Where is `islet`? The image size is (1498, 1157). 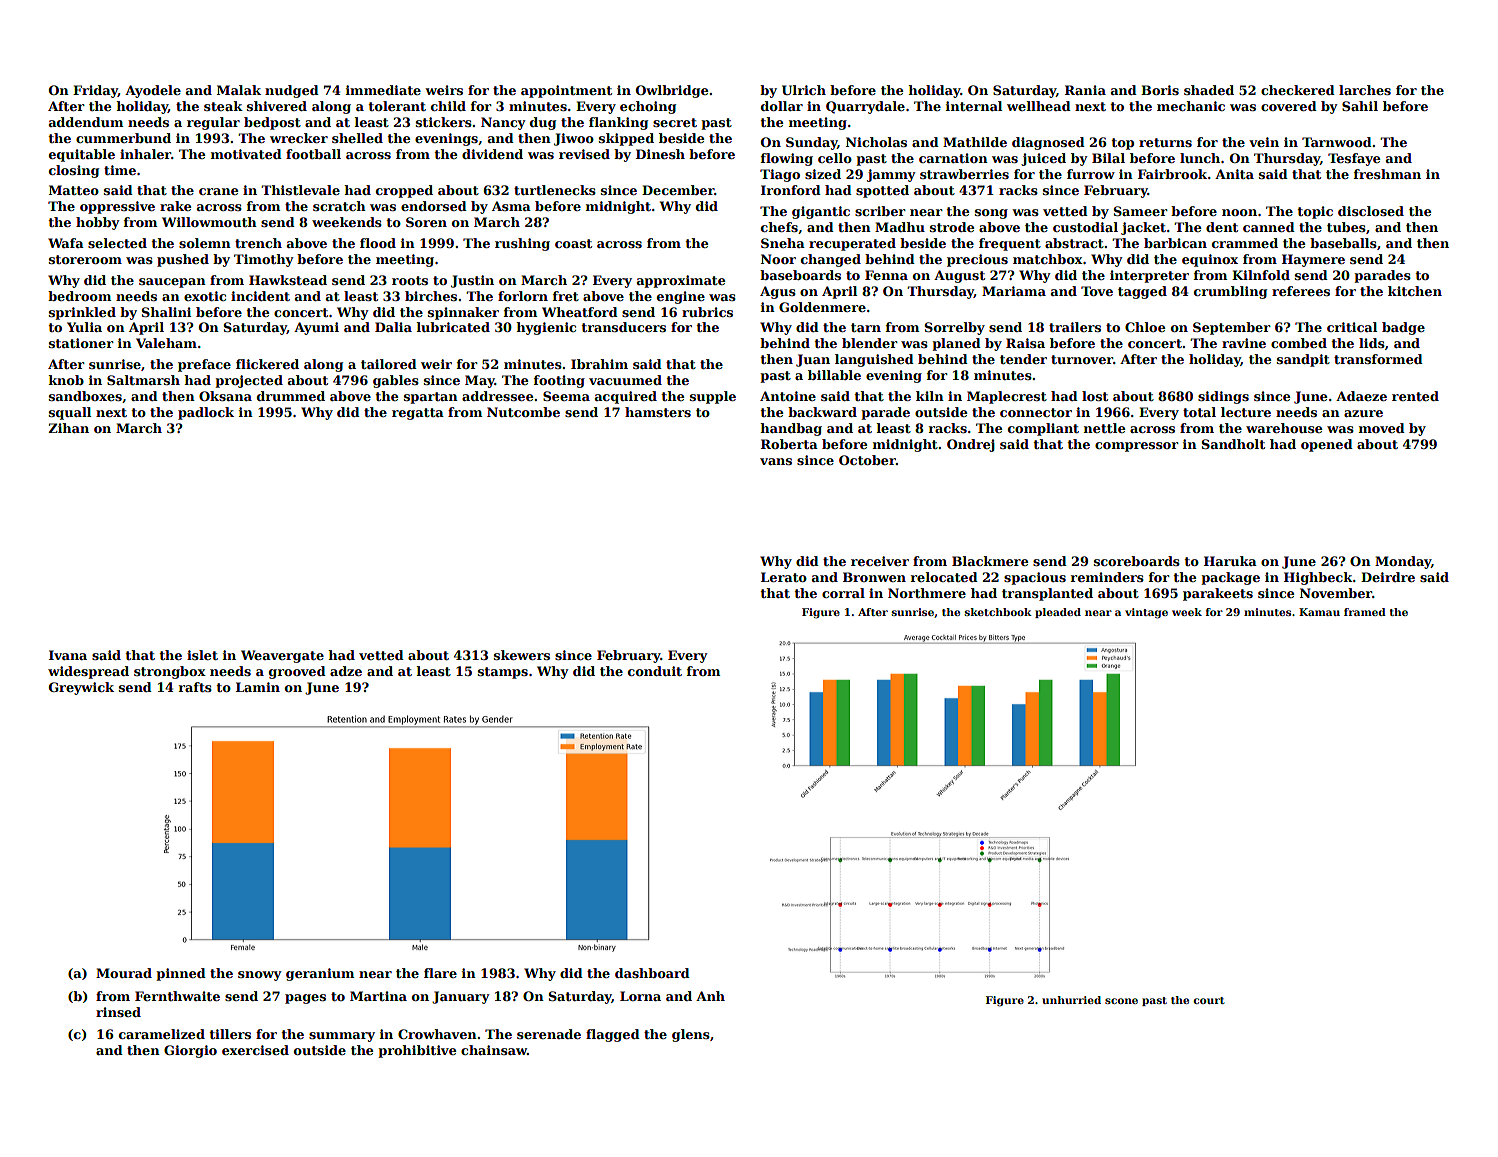 islet is located at coordinates (202, 655).
